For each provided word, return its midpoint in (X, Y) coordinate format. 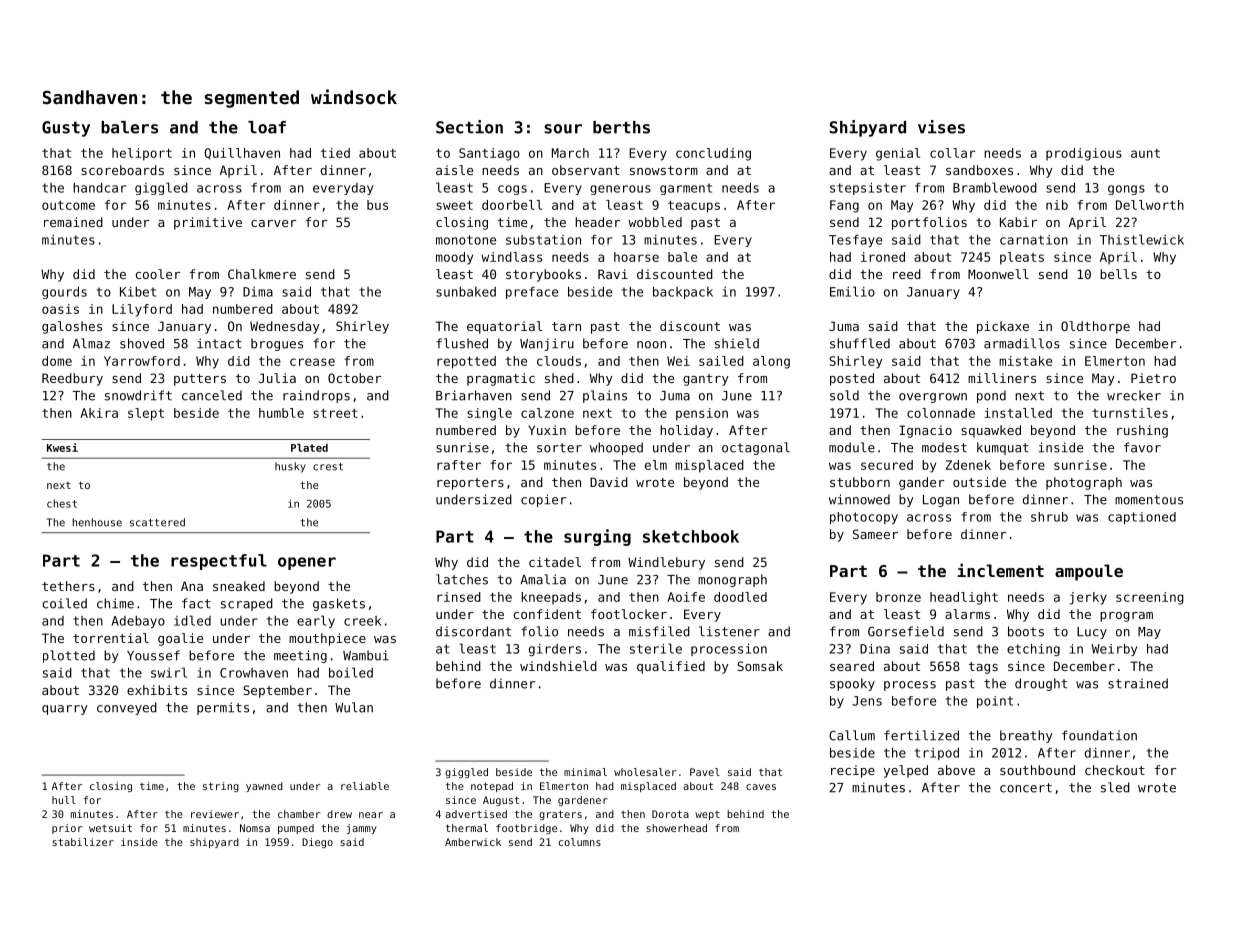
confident (547, 614)
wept (707, 815)
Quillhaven (242, 153)
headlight (964, 598)
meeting (300, 656)
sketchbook (691, 536)
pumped (296, 829)
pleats (1022, 258)
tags (983, 668)
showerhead (676, 828)
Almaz (91, 343)
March (570, 153)
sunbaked (466, 292)
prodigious (1084, 154)
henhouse (97, 522)
